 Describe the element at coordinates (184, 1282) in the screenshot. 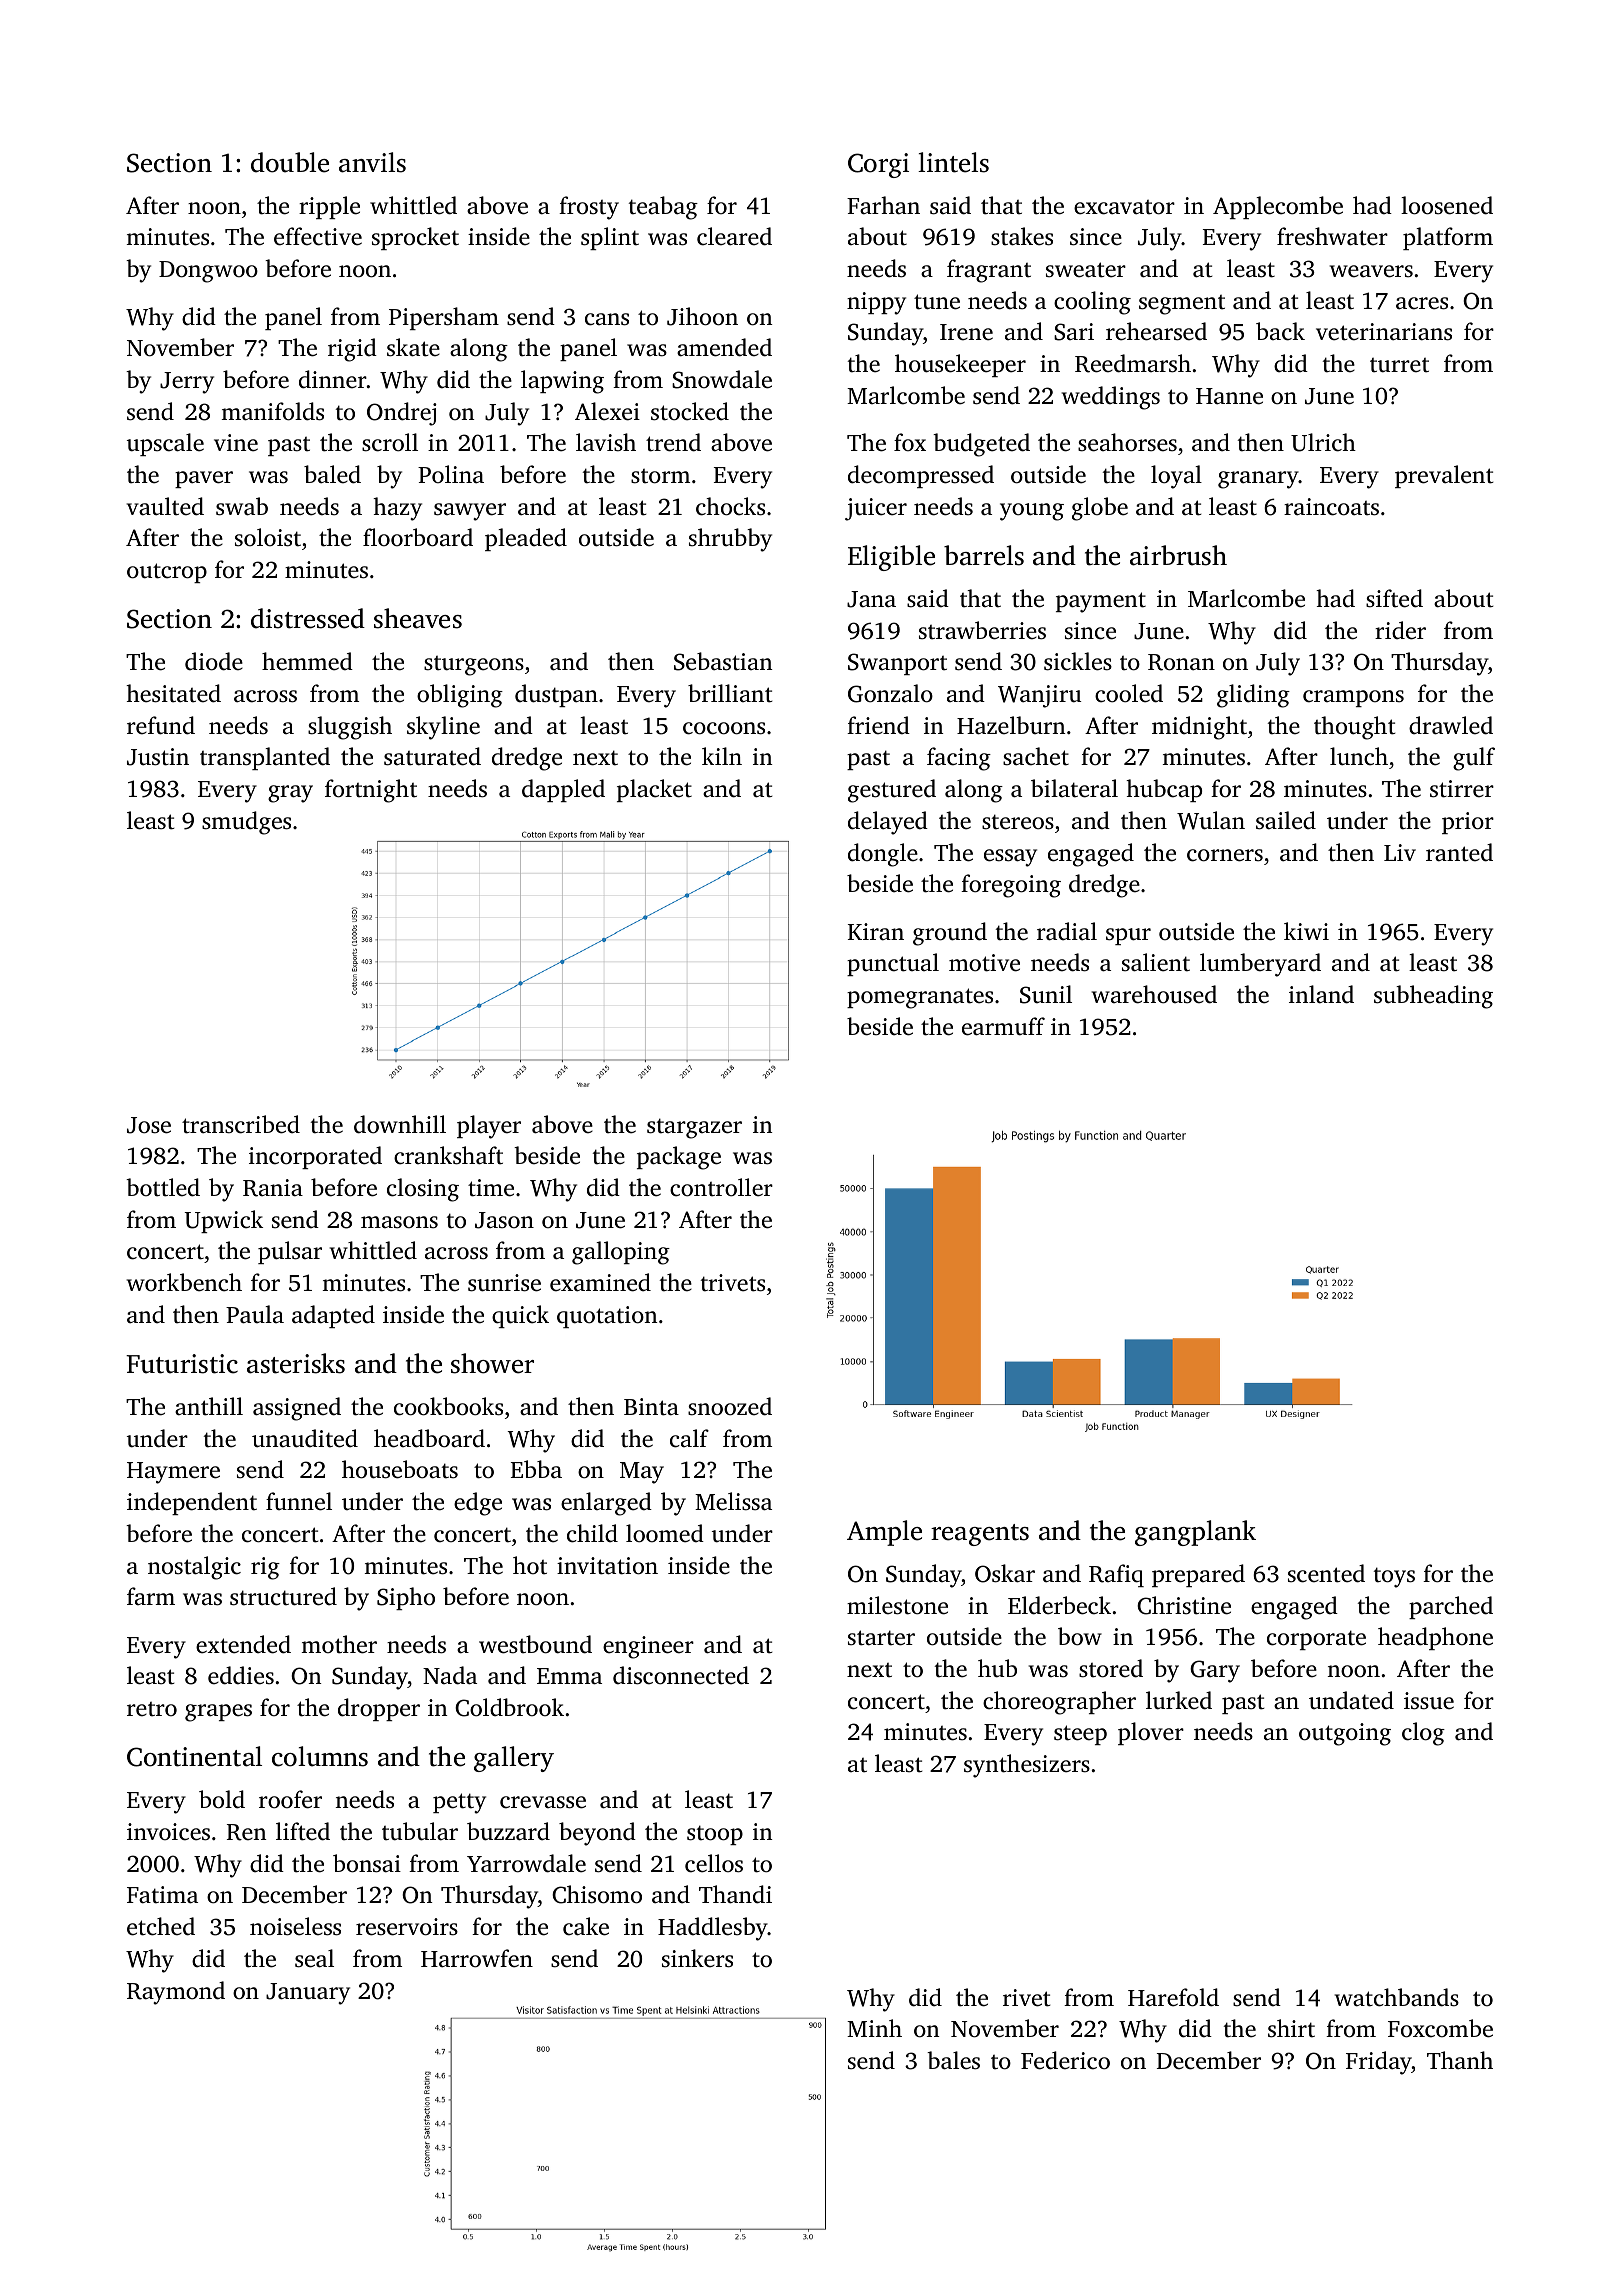

I see `workbench` at that location.
